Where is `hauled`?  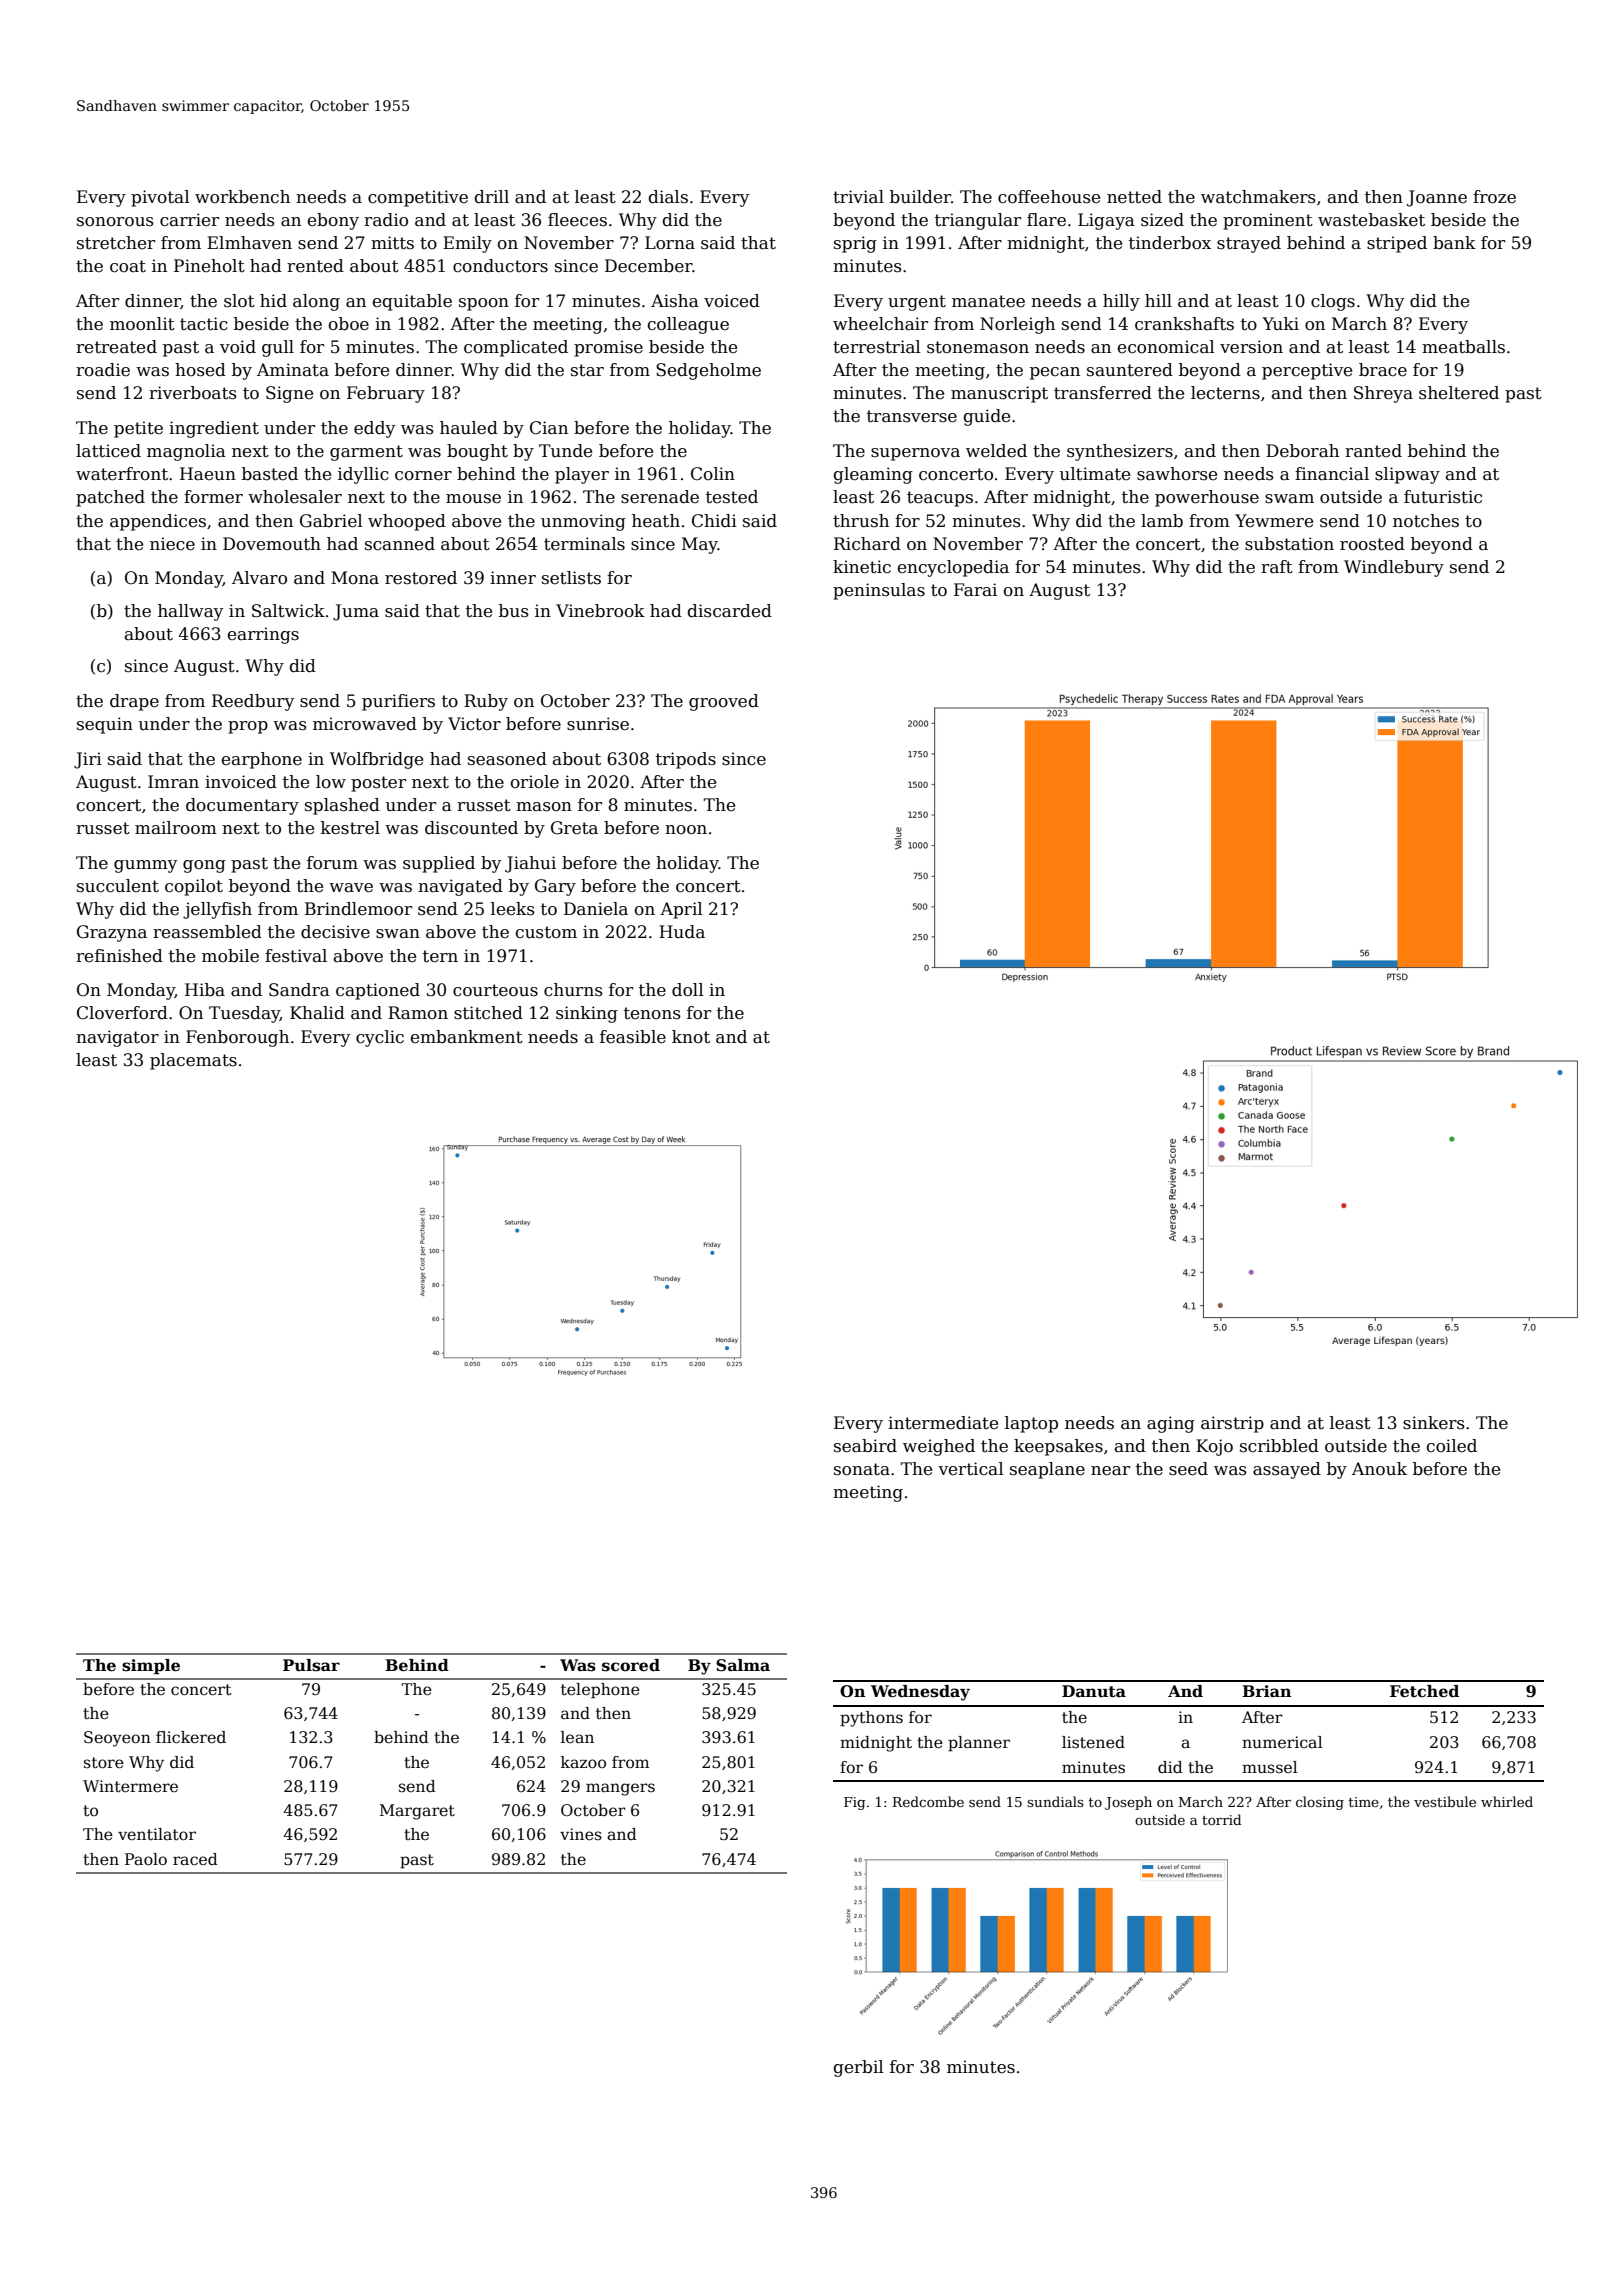 hauled is located at coordinates (469, 428).
